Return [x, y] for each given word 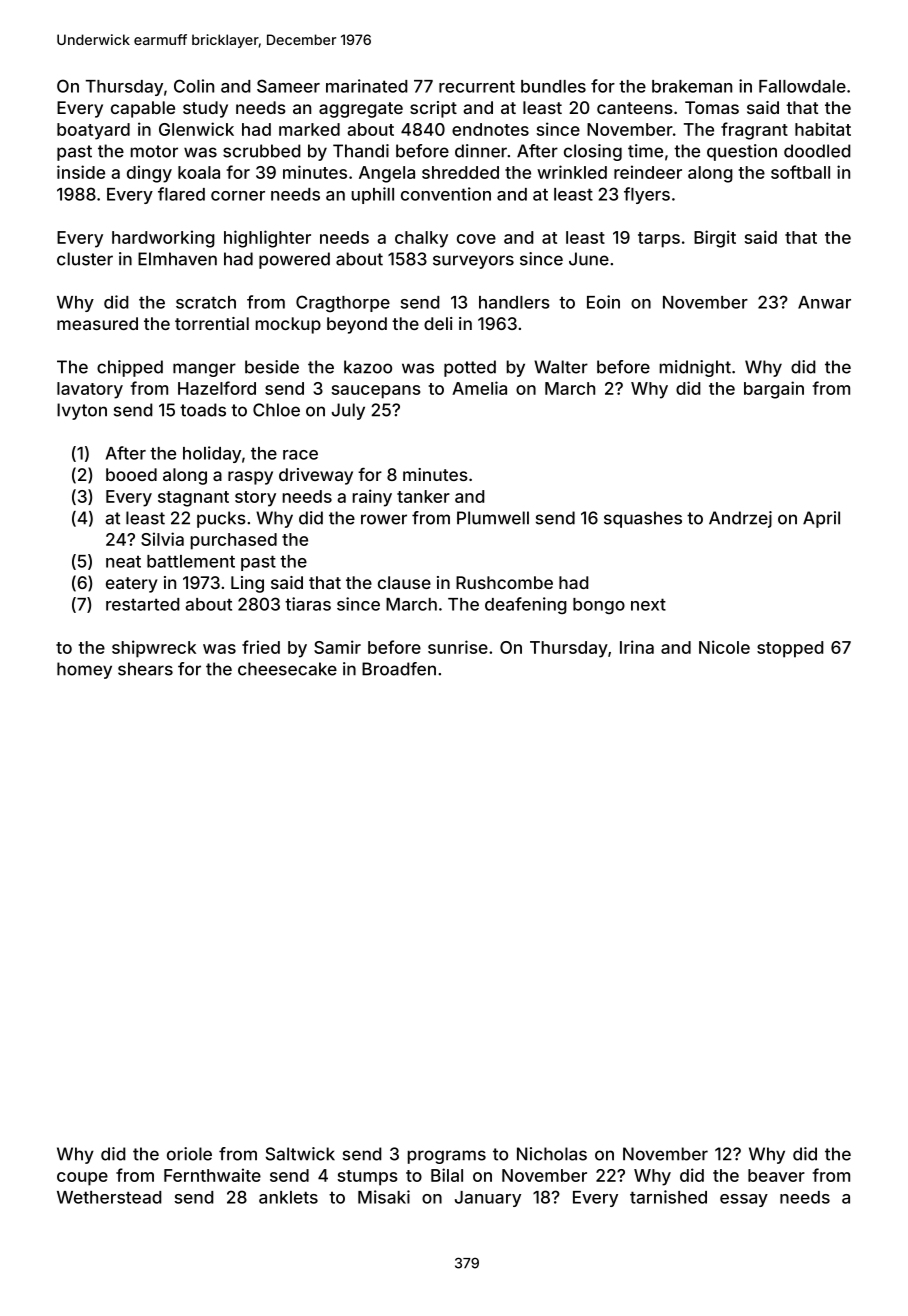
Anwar [824, 302]
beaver [776, 1175]
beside [272, 367]
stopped [790, 649]
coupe [82, 1179]
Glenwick [196, 129]
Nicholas [552, 1154]
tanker [423, 496]
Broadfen [399, 669]
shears [145, 669]
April [821, 519]
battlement [191, 561]
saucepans [376, 392]
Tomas [712, 107]
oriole [189, 1154]
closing [593, 152]
